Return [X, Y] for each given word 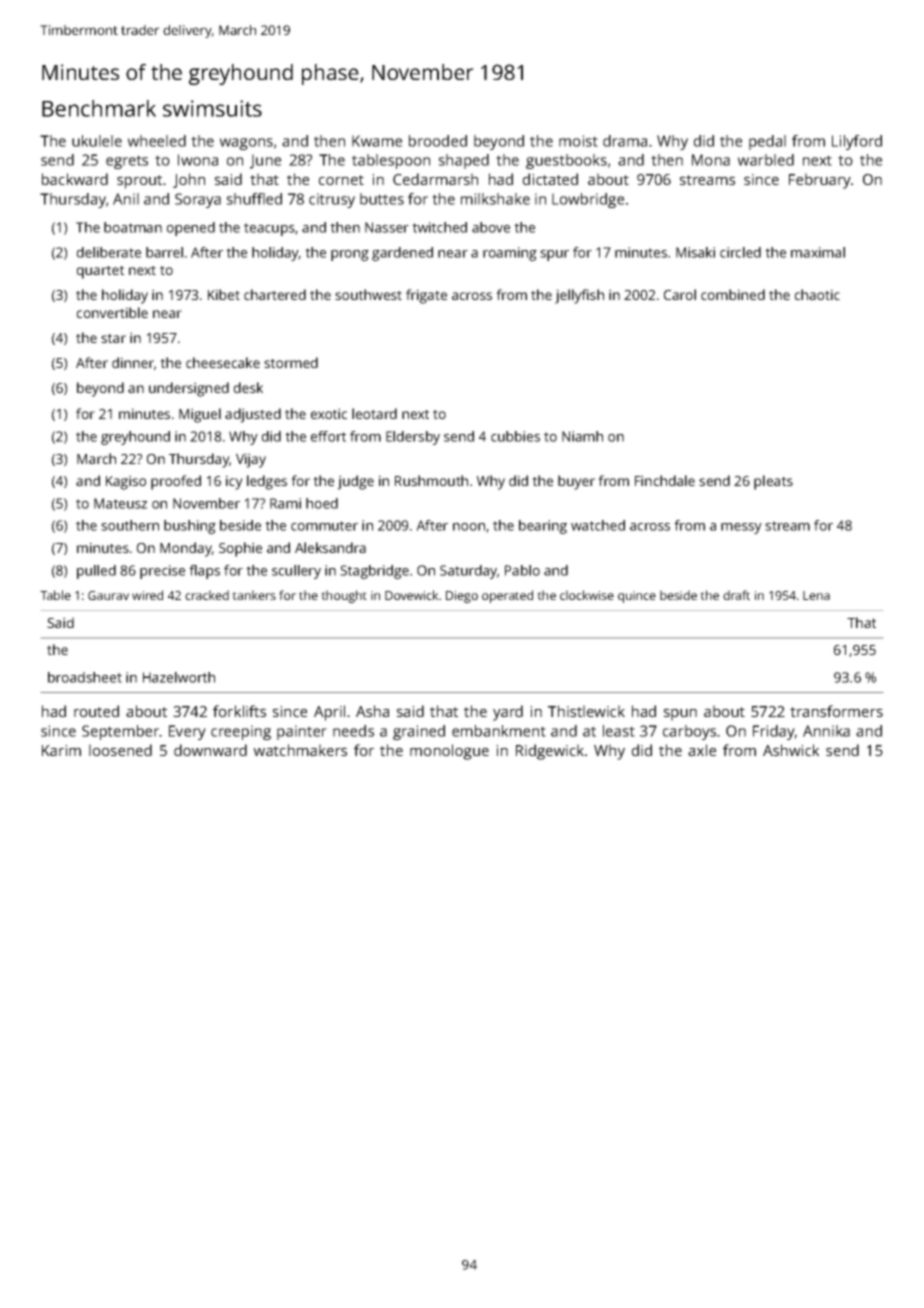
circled [740, 252]
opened [191, 229]
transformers [836, 711]
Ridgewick [550, 752]
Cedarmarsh [435, 179]
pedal [767, 142]
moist [578, 141]
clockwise [587, 595]
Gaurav [108, 595]
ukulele [97, 141]
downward [210, 750]
